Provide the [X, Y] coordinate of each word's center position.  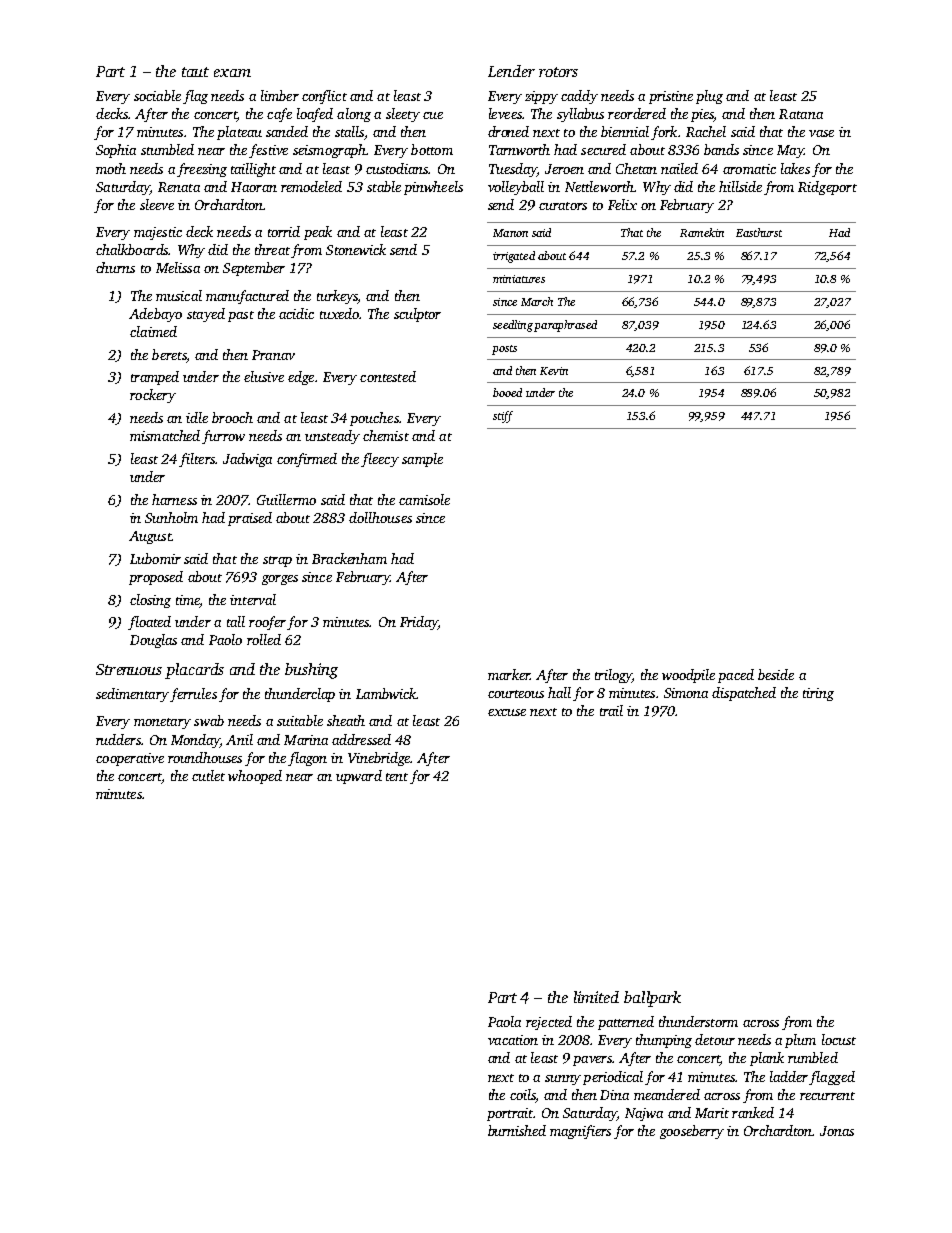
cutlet [208, 775]
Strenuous [129, 669]
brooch [232, 417]
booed [507, 392]
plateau [239, 133]
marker [509, 674]
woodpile [688, 676]
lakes [795, 168]
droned [508, 131]
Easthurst [759, 232]
